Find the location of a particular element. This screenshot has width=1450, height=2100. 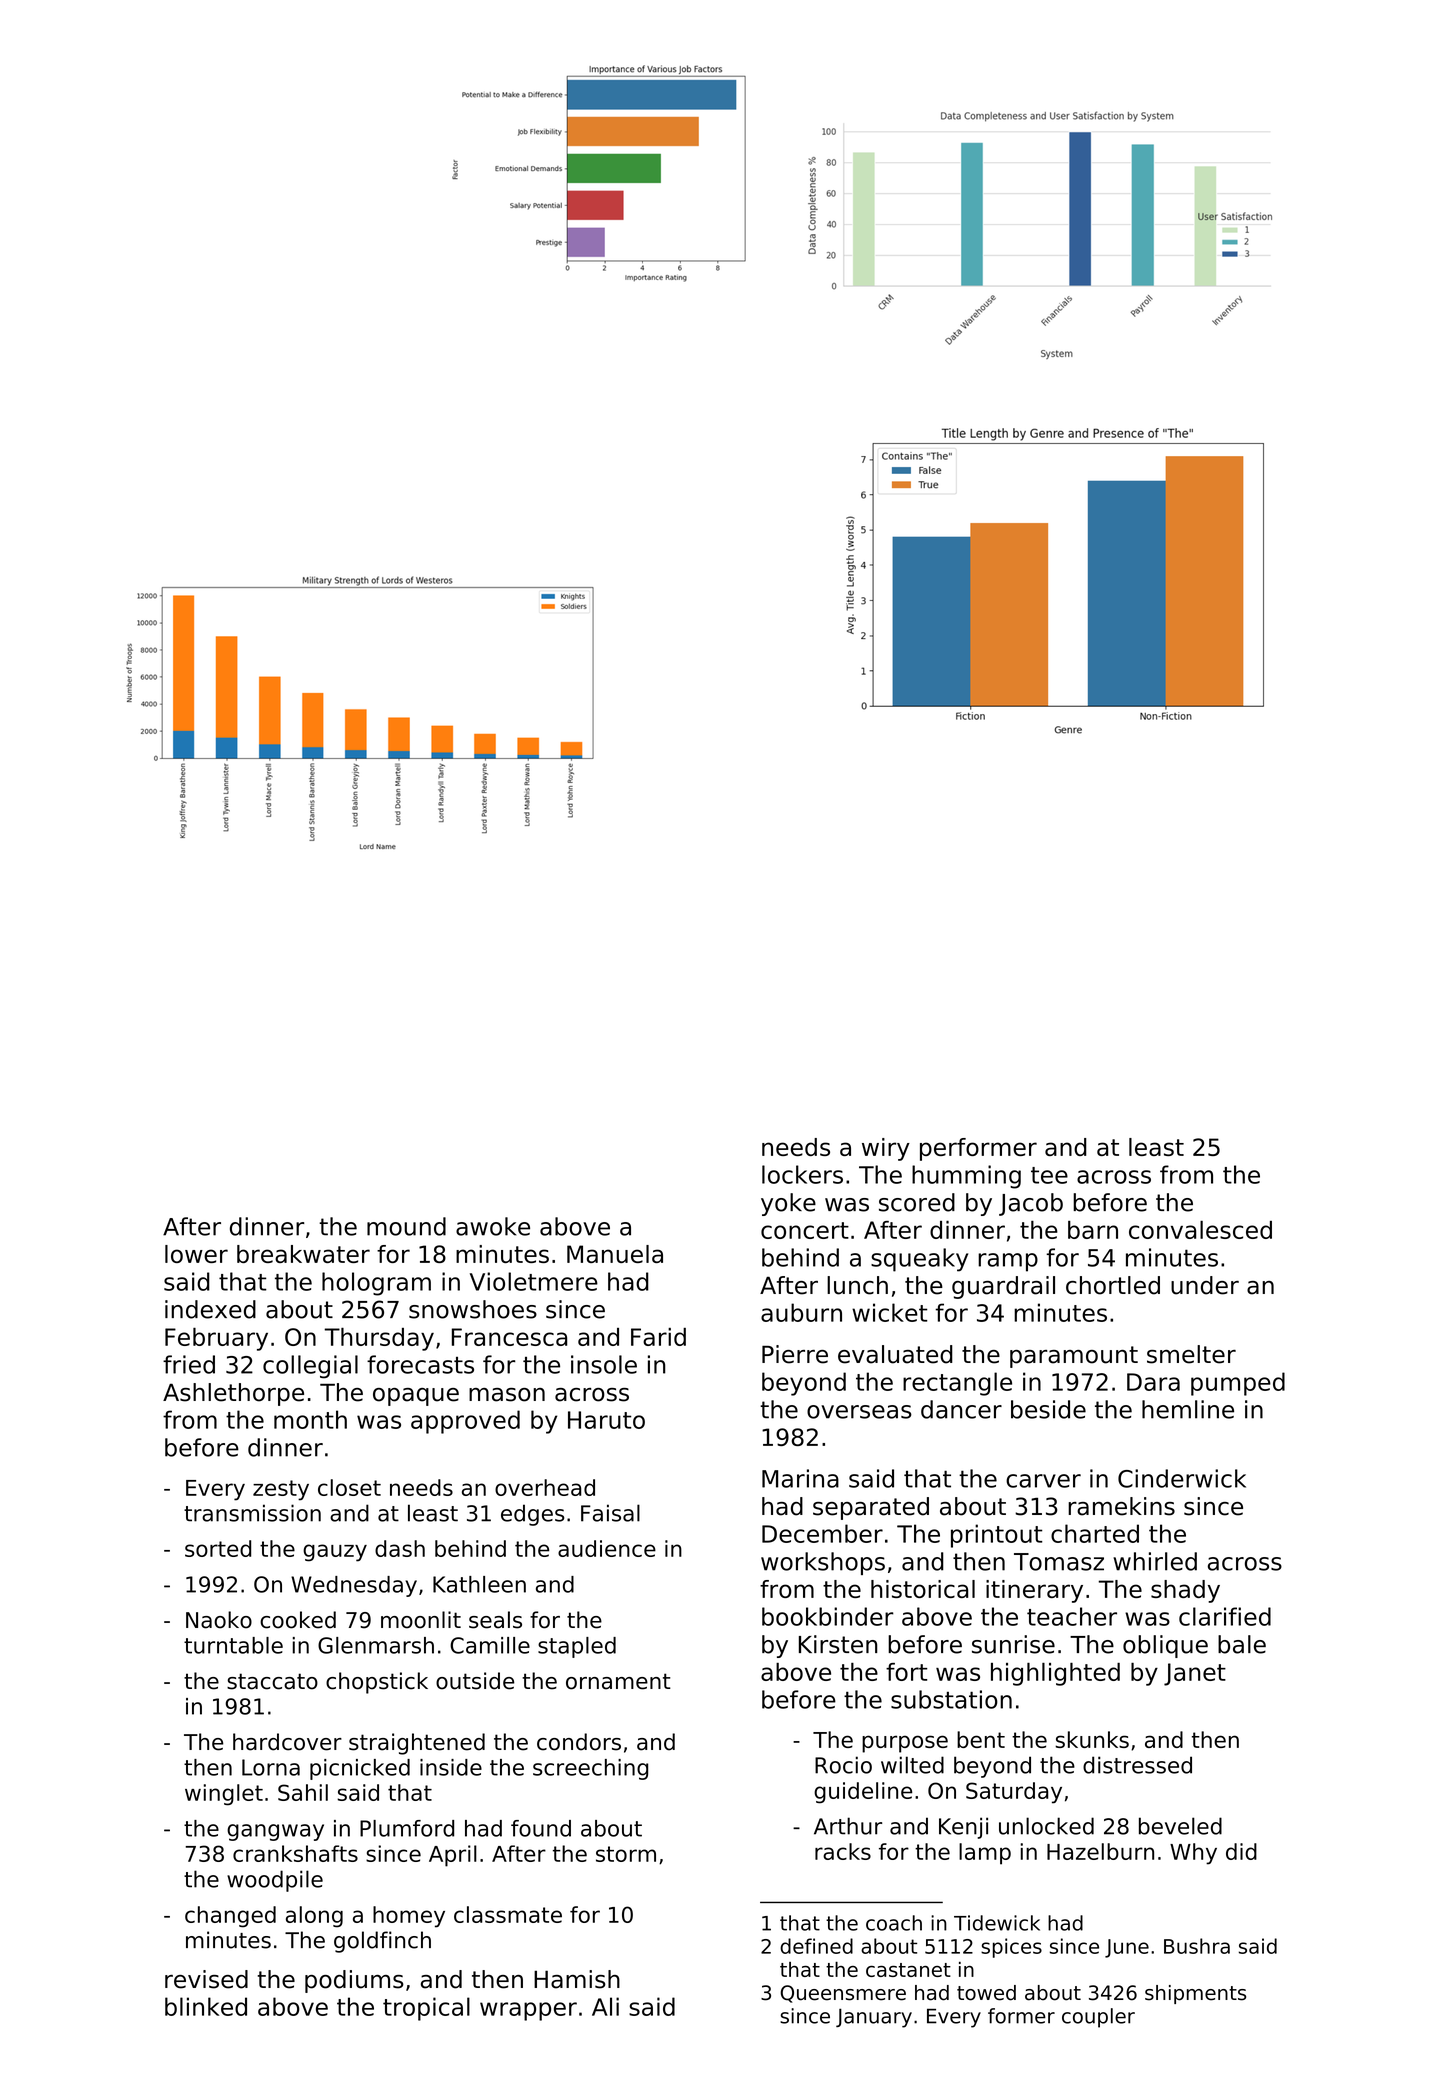

Janet is located at coordinates (1195, 1674).
